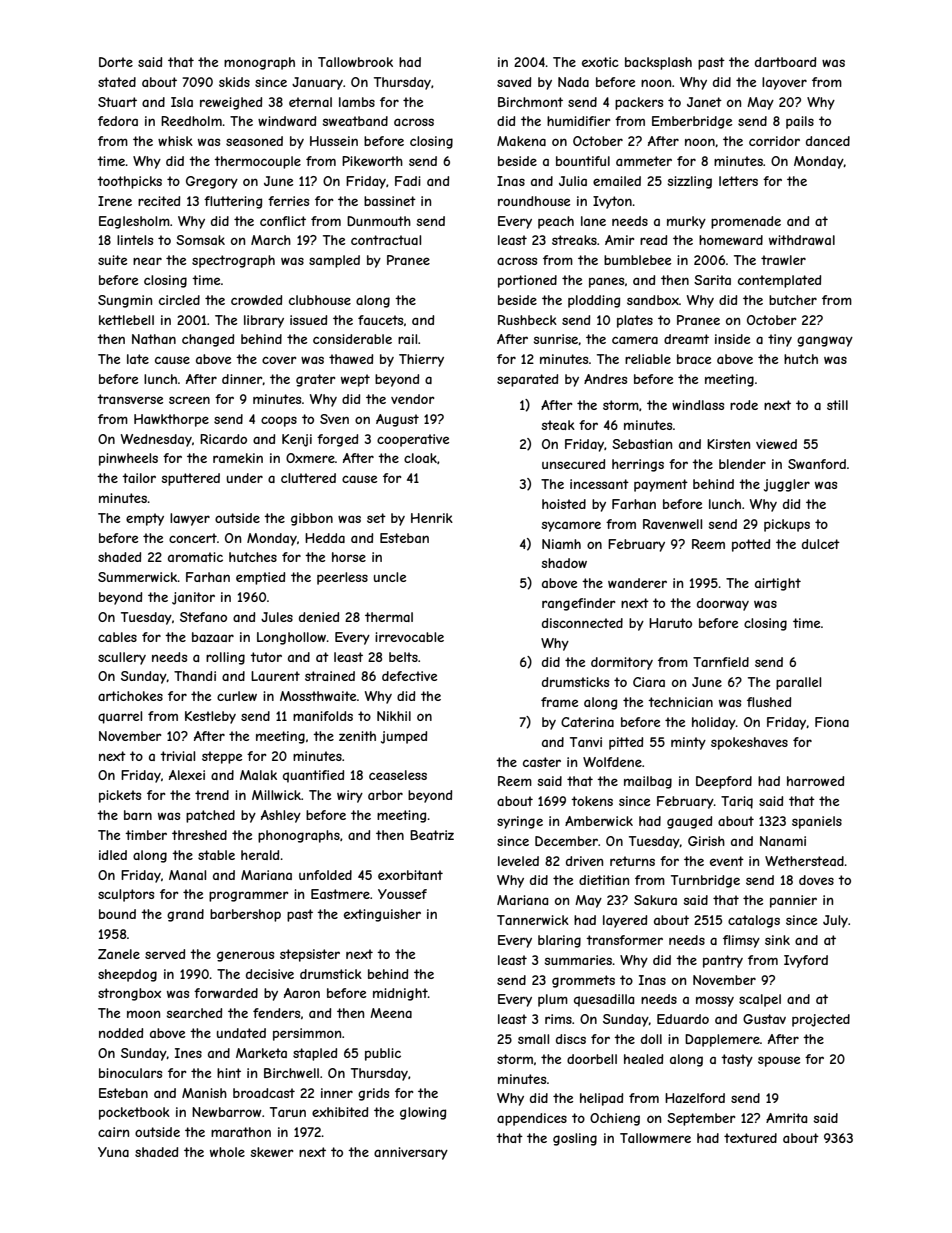 The image size is (952, 1233). I want to click on whole, so click(227, 1152).
